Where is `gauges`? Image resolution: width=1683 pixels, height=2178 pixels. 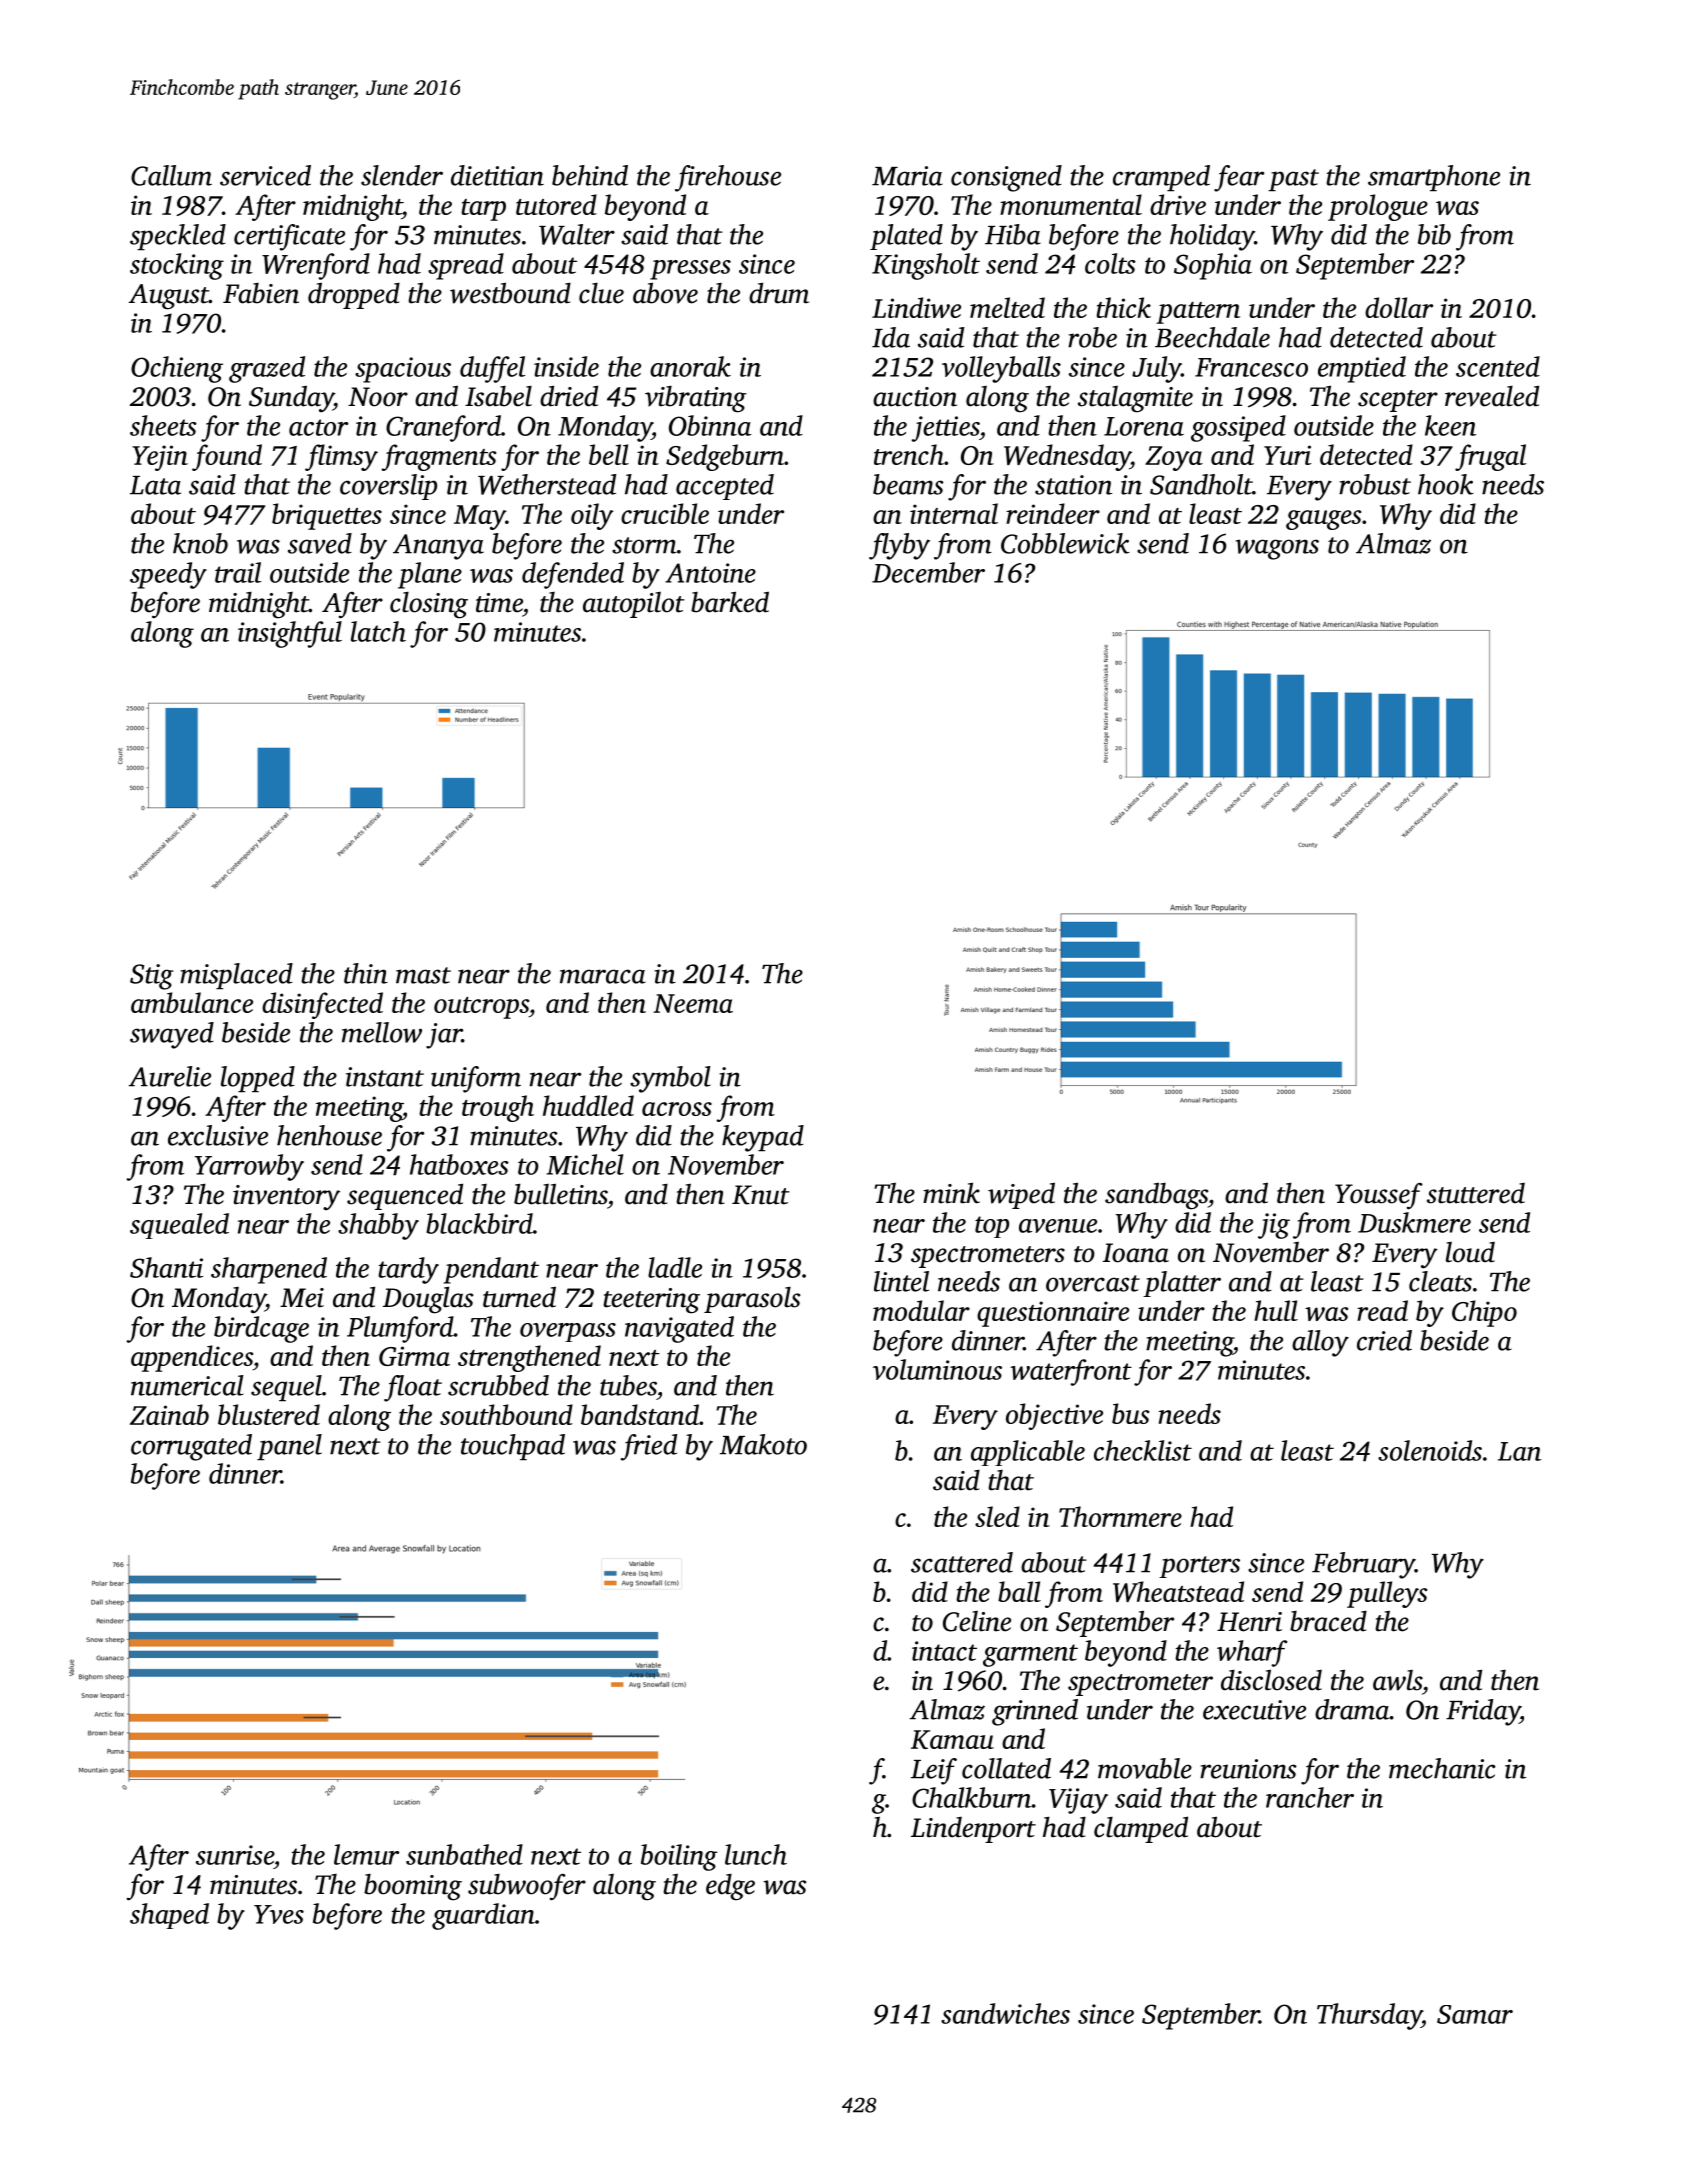 gauges is located at coordinates (1323, 520).
